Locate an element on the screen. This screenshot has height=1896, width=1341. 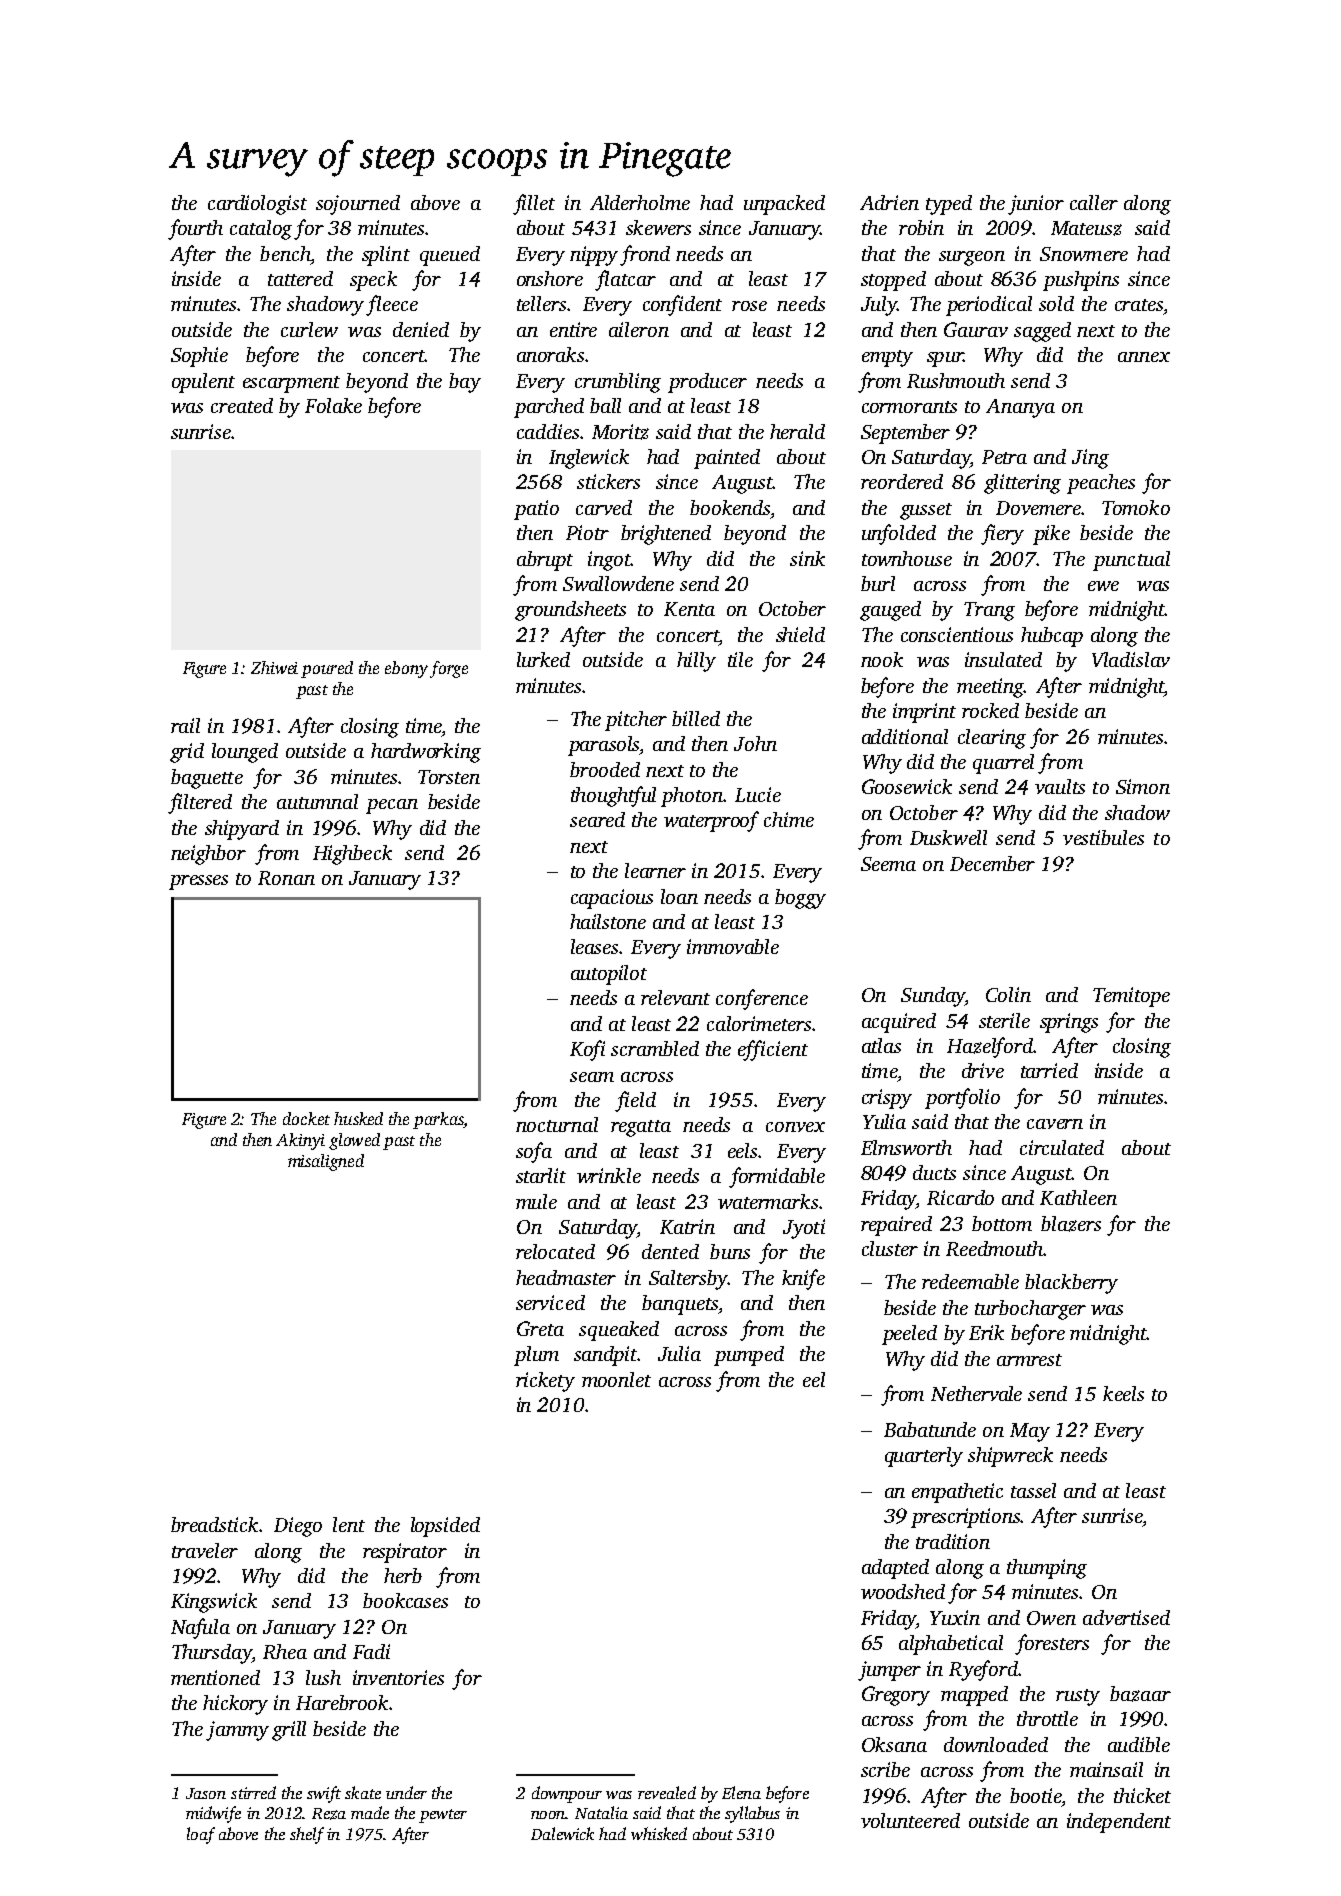
unpacked is located at coordinates (784, 205).
